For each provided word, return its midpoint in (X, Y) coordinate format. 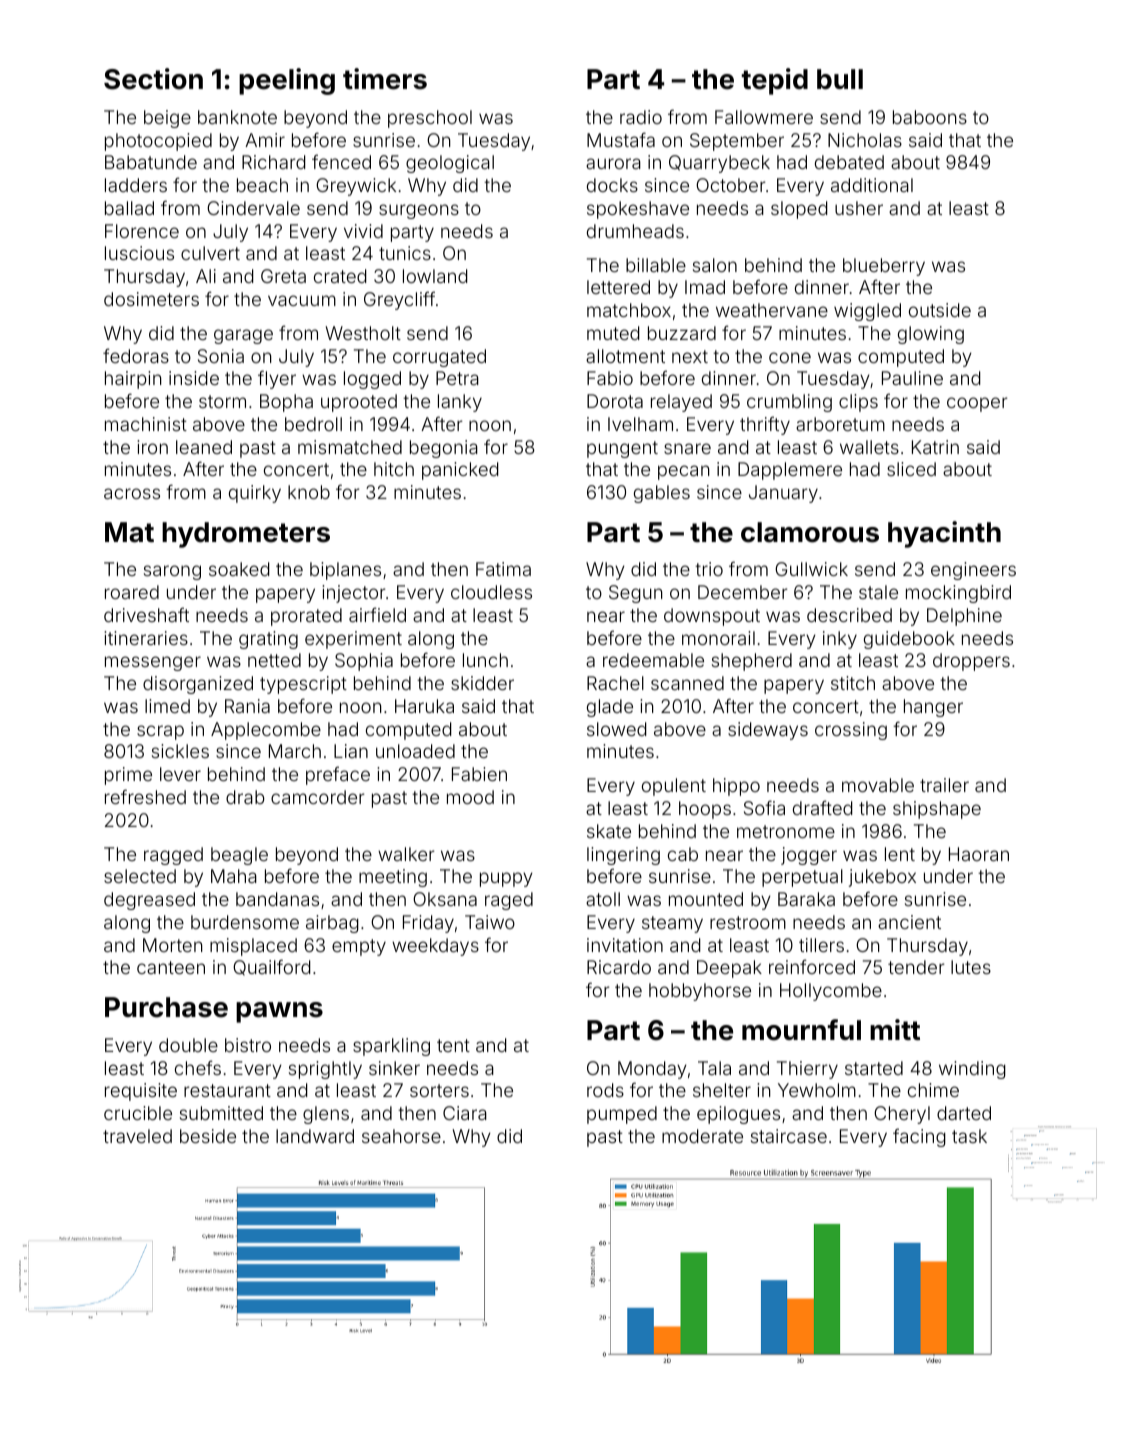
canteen (171, 967)
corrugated (439, 358)
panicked (460, 471)
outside (940, 310)
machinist (146, 424)
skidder (482, 683)
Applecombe (266, 731)
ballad (129, 208)
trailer (944, 785)
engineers (973, 571)
